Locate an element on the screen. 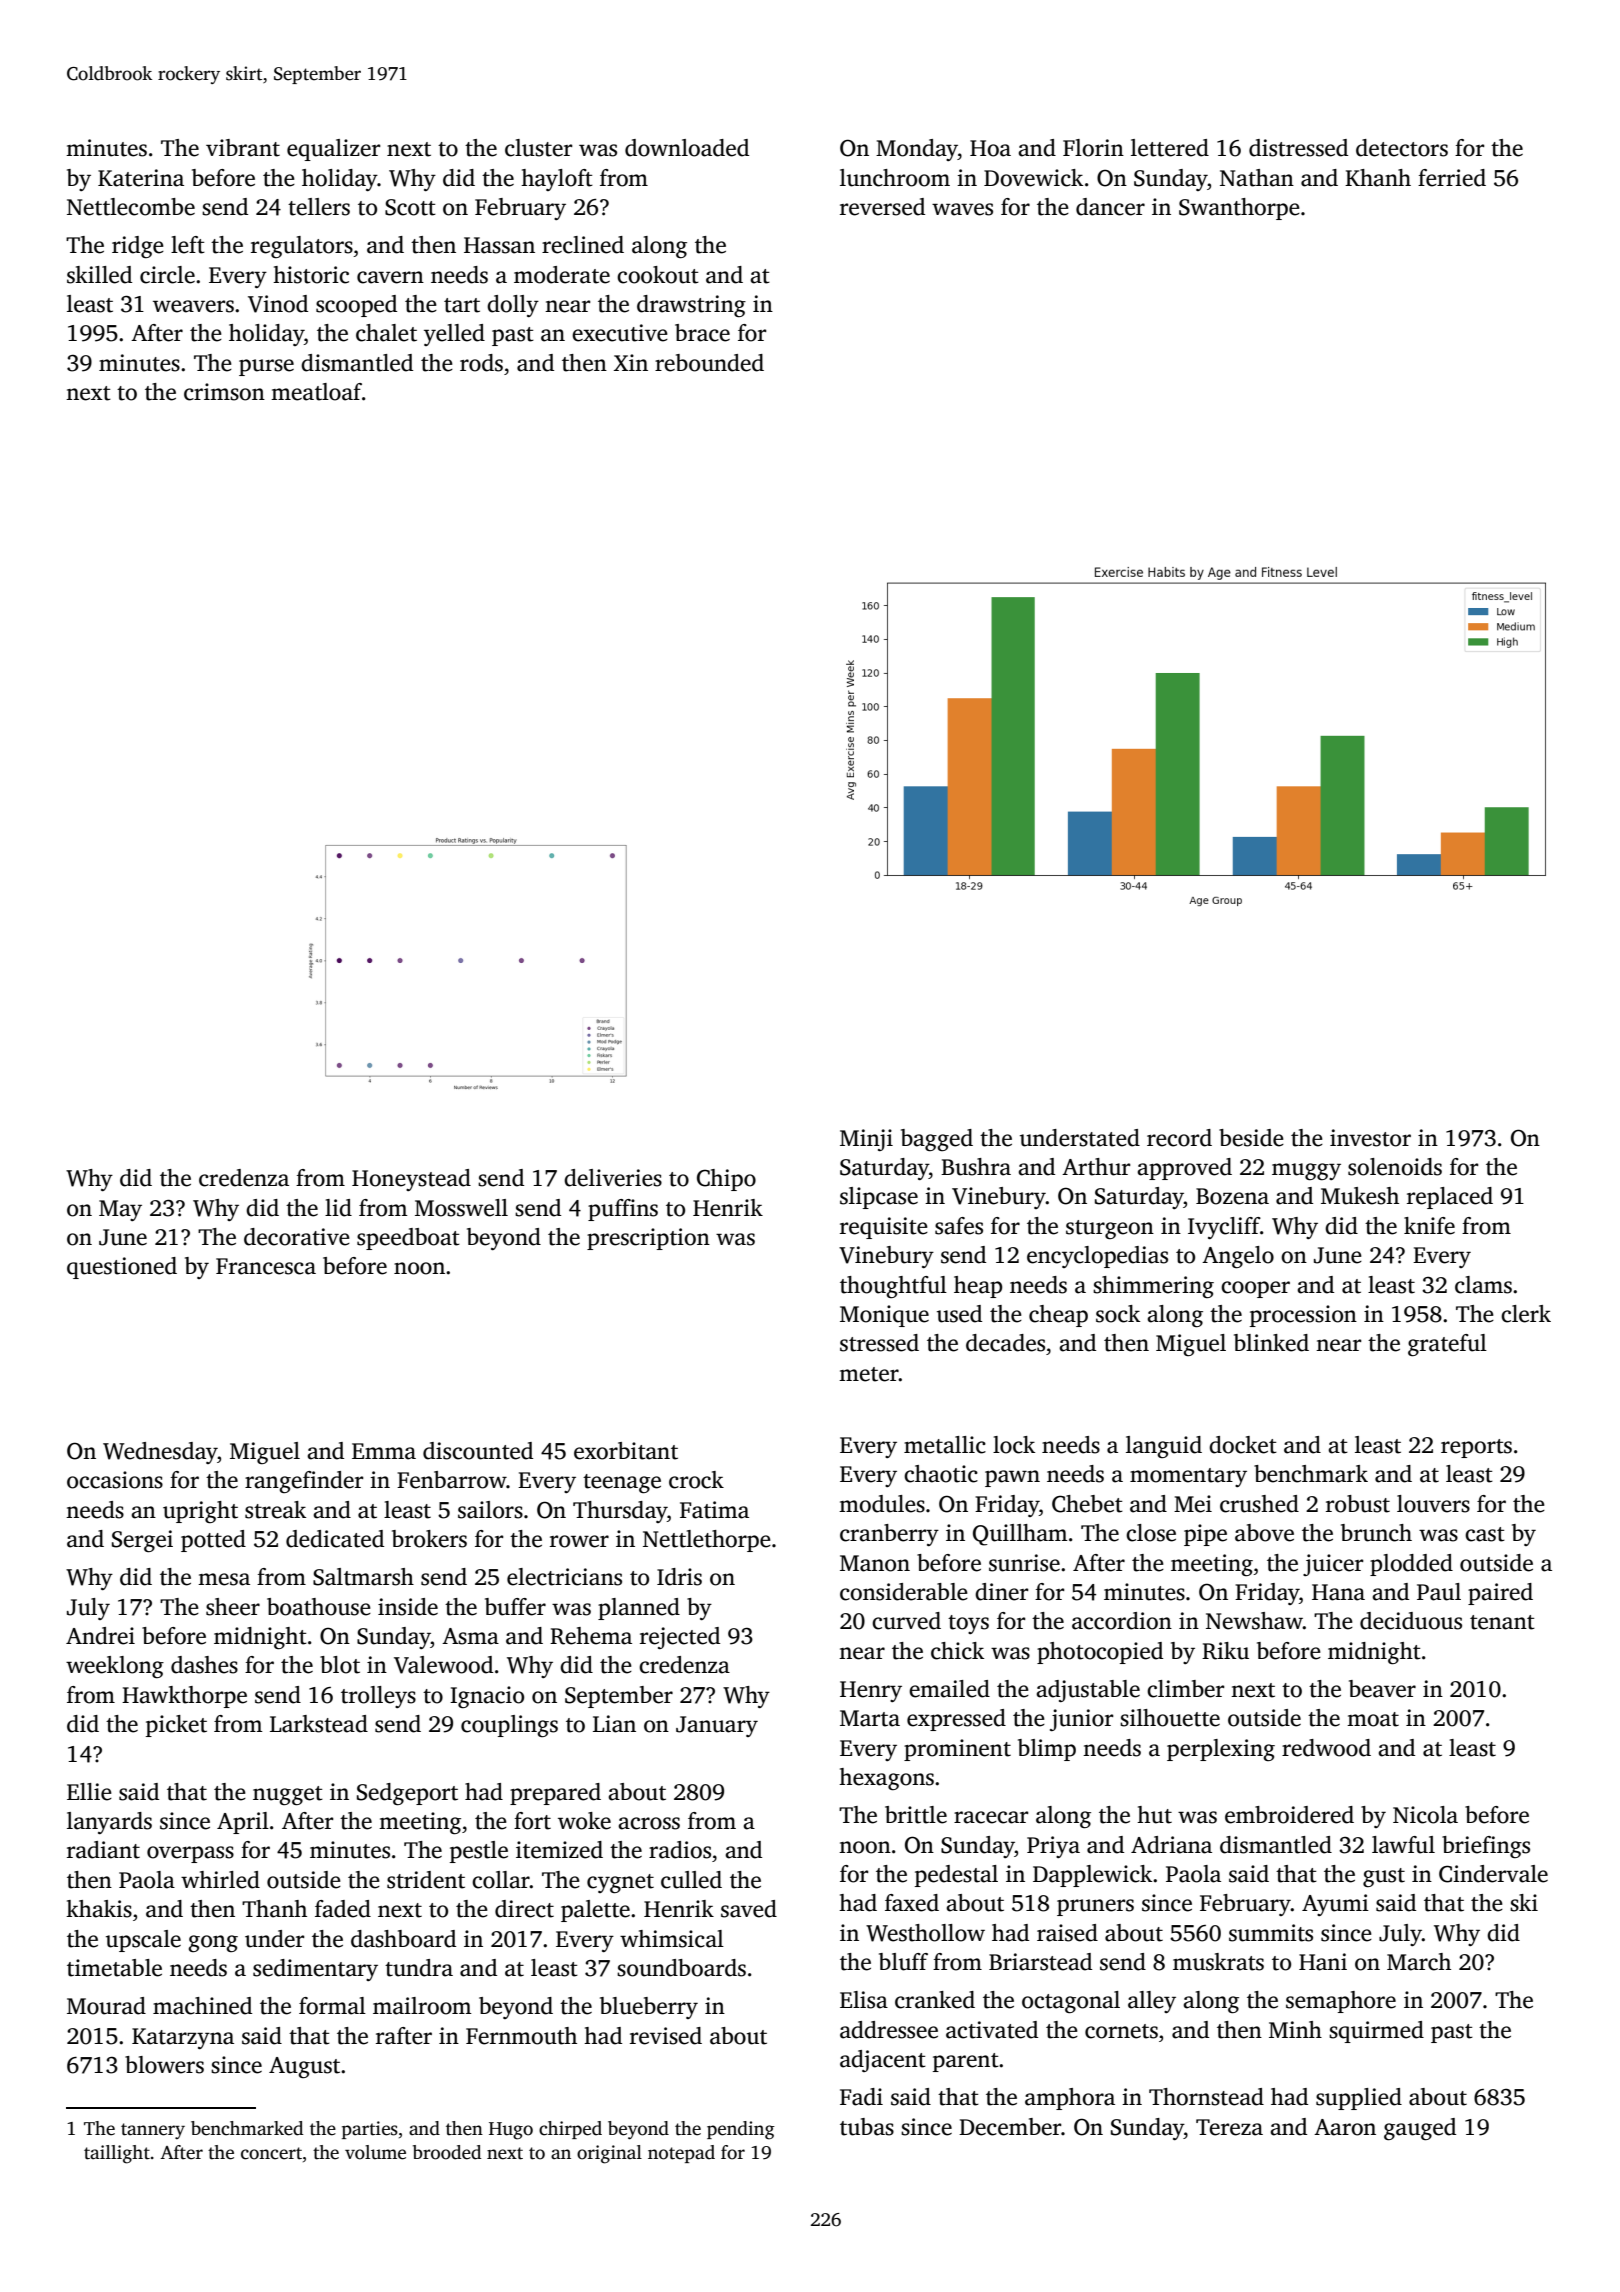 The image size is (1620, 2292). Lian is located at coordinates (614, 1724).
